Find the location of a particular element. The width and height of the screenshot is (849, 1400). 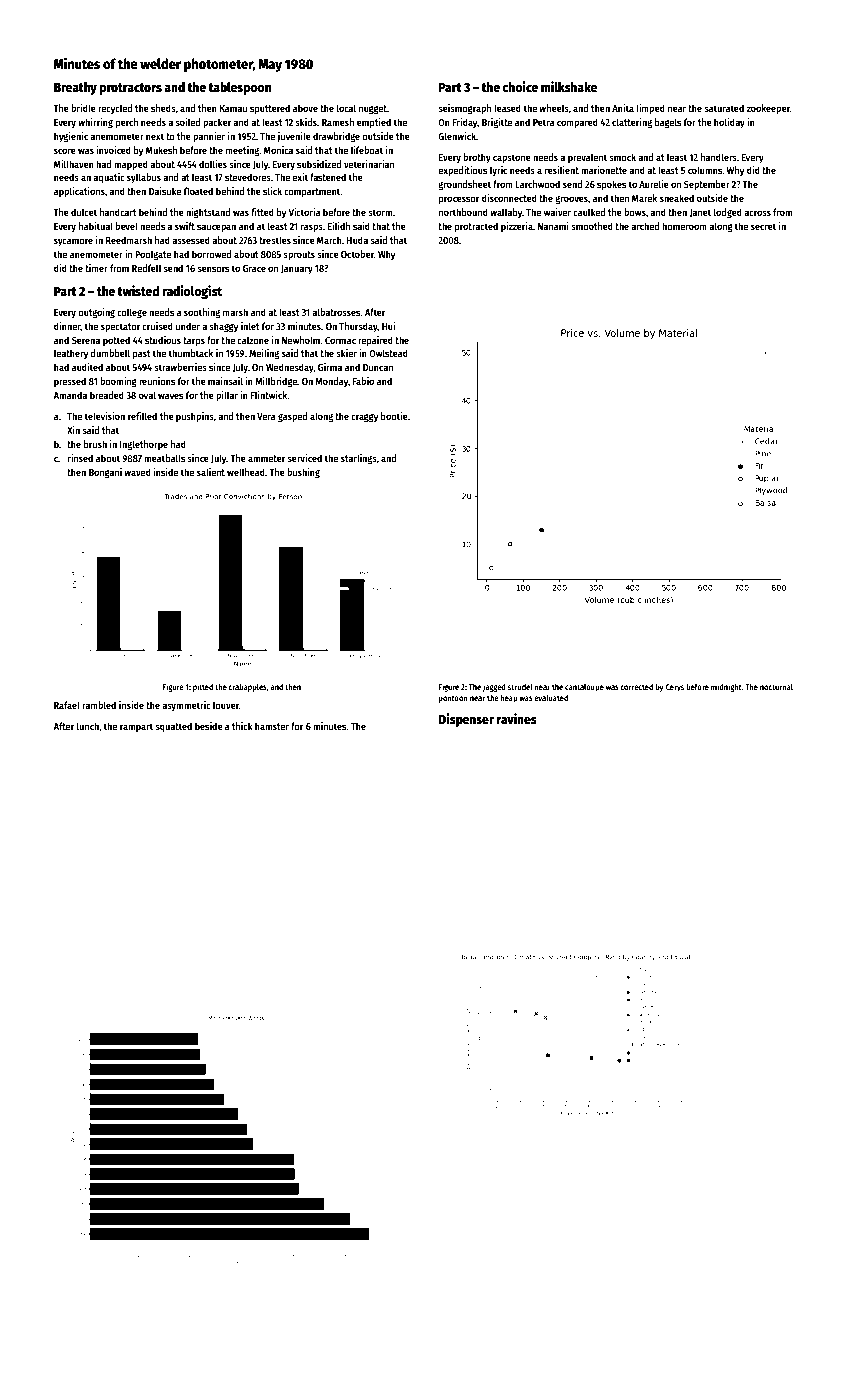

tablespoon is located at coordinates (239, 88).
